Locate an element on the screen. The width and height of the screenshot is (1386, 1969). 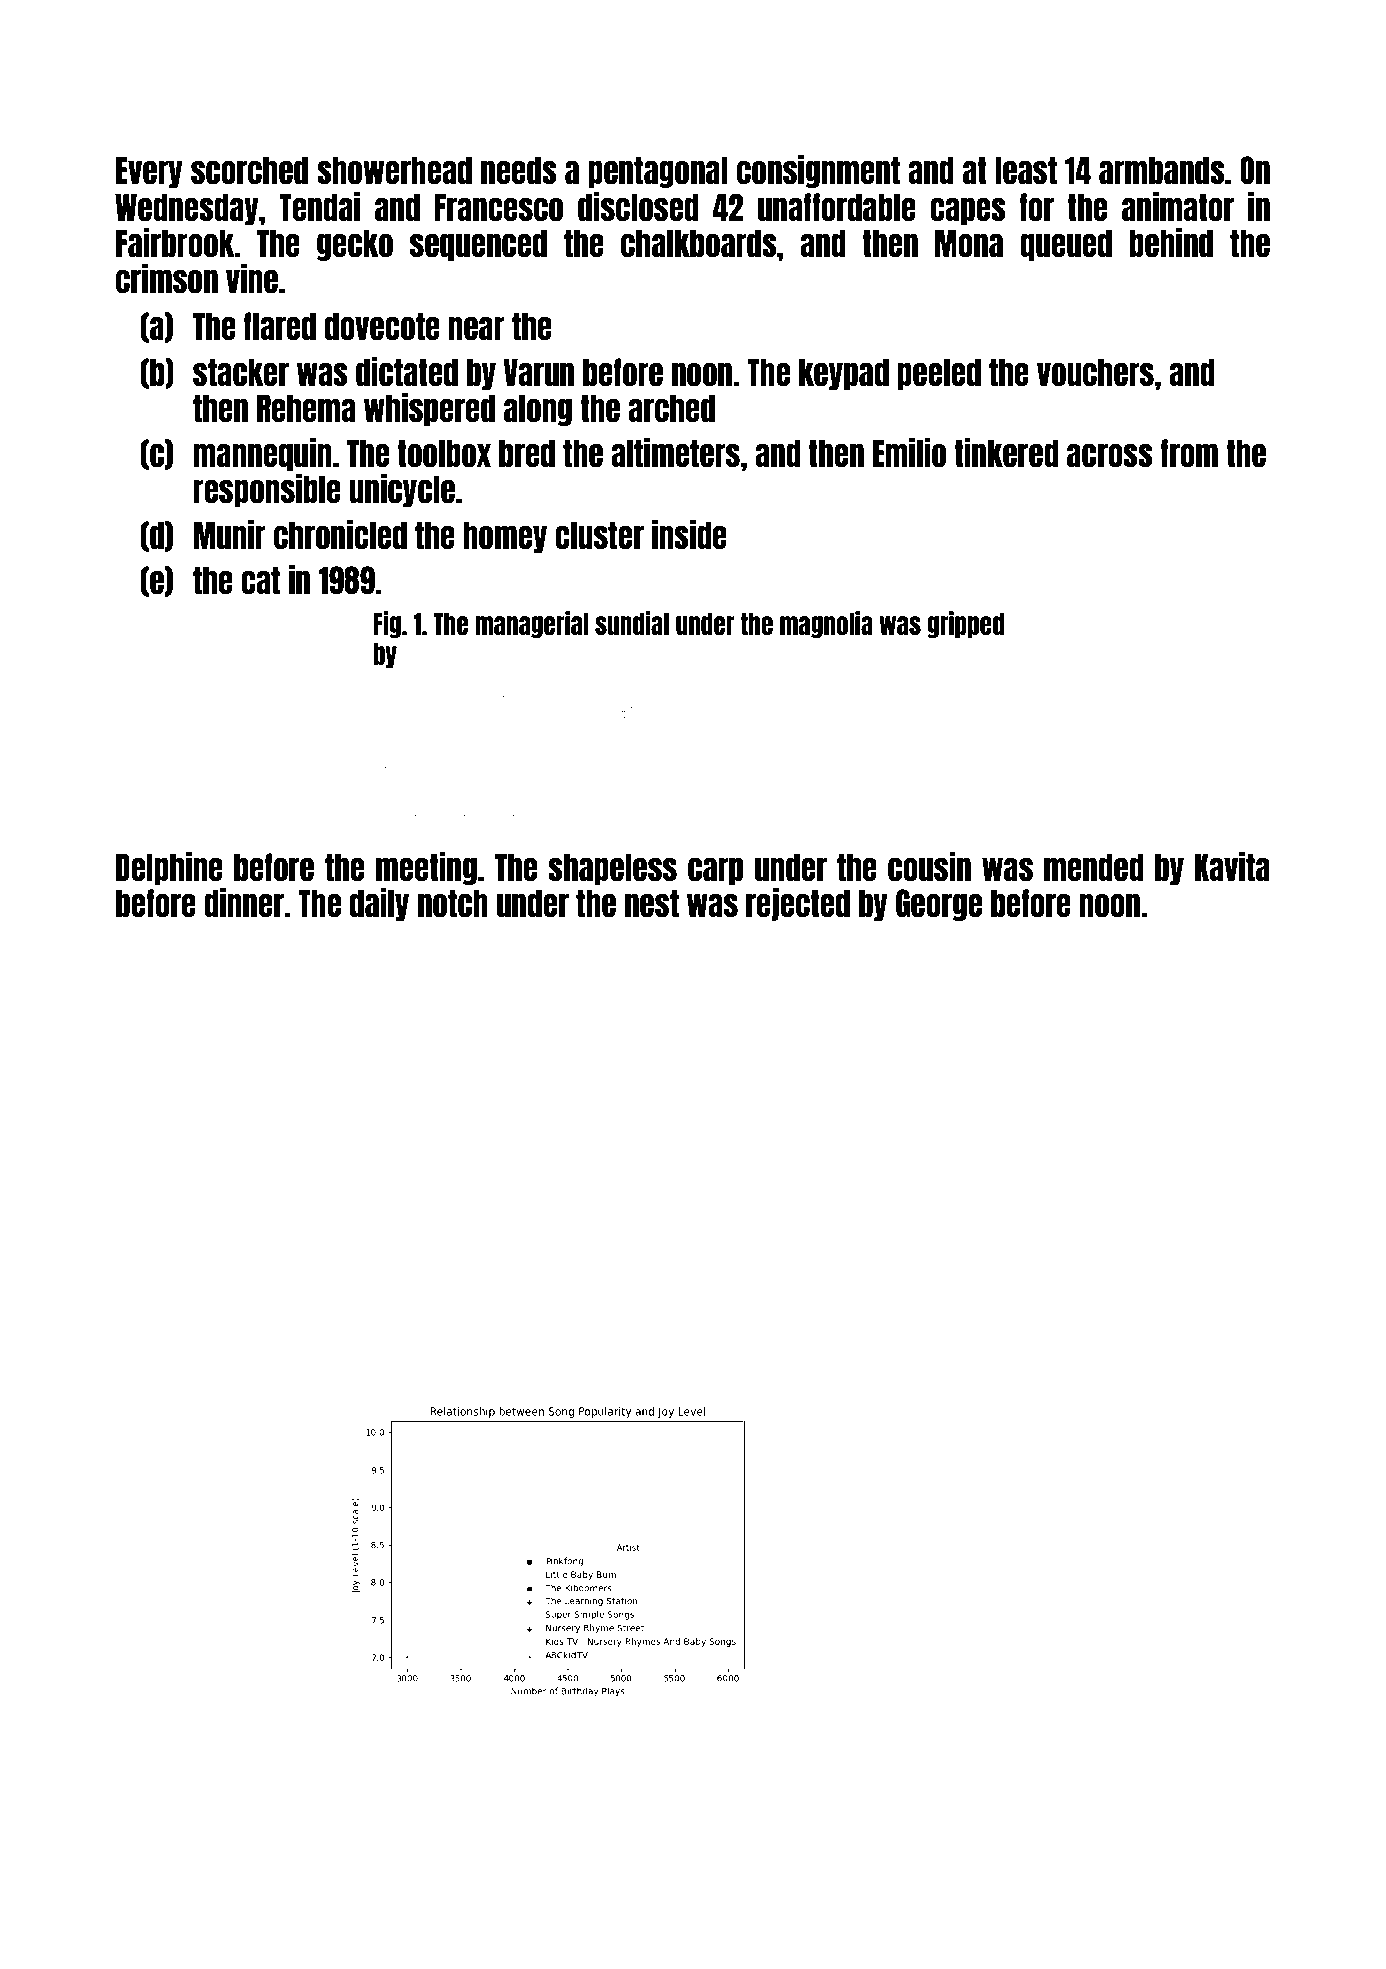
tinkered is located at coordinates (1006, 452).
